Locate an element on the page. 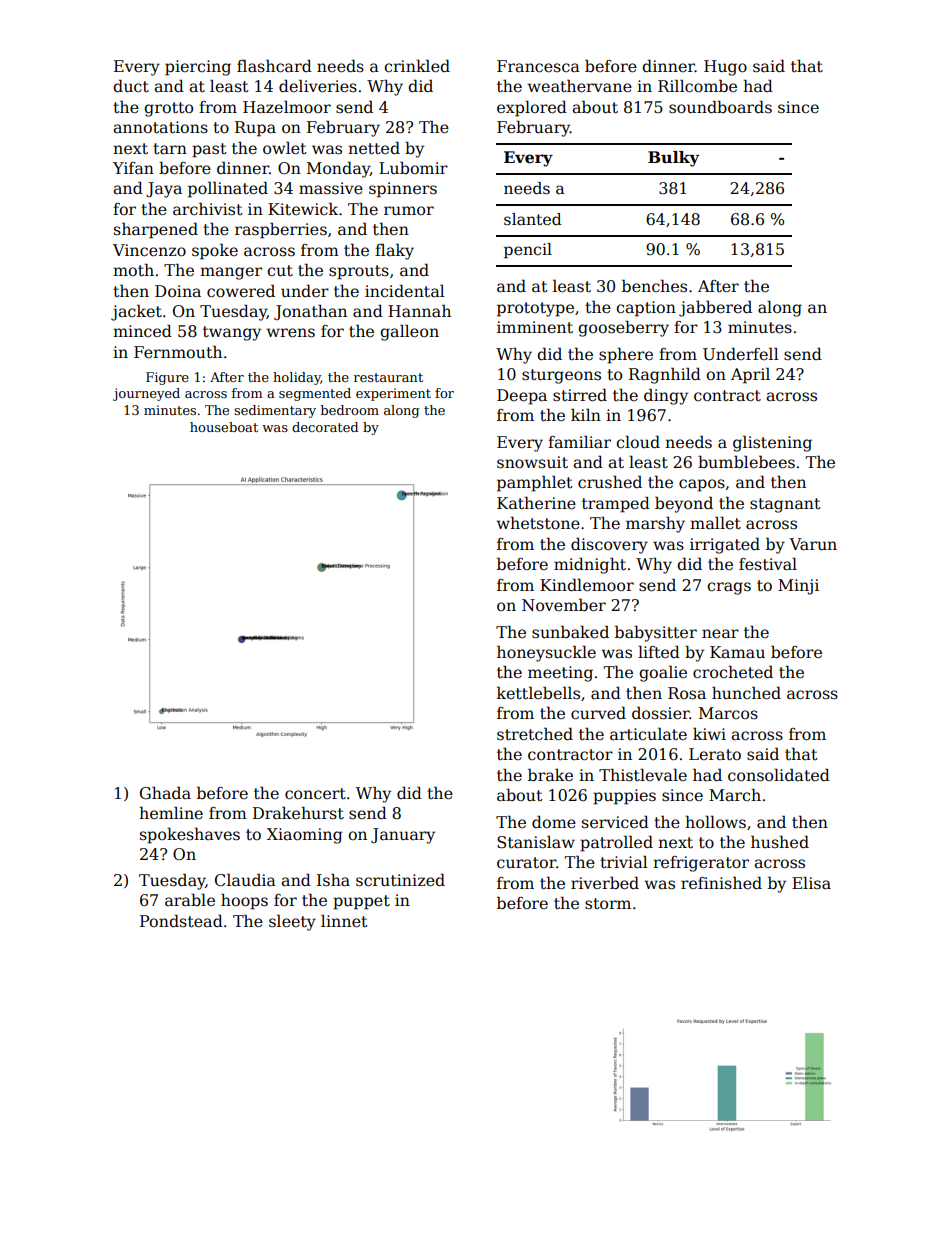 The image size is (952, 1233). marshy is located at coordinates (655, 524).
